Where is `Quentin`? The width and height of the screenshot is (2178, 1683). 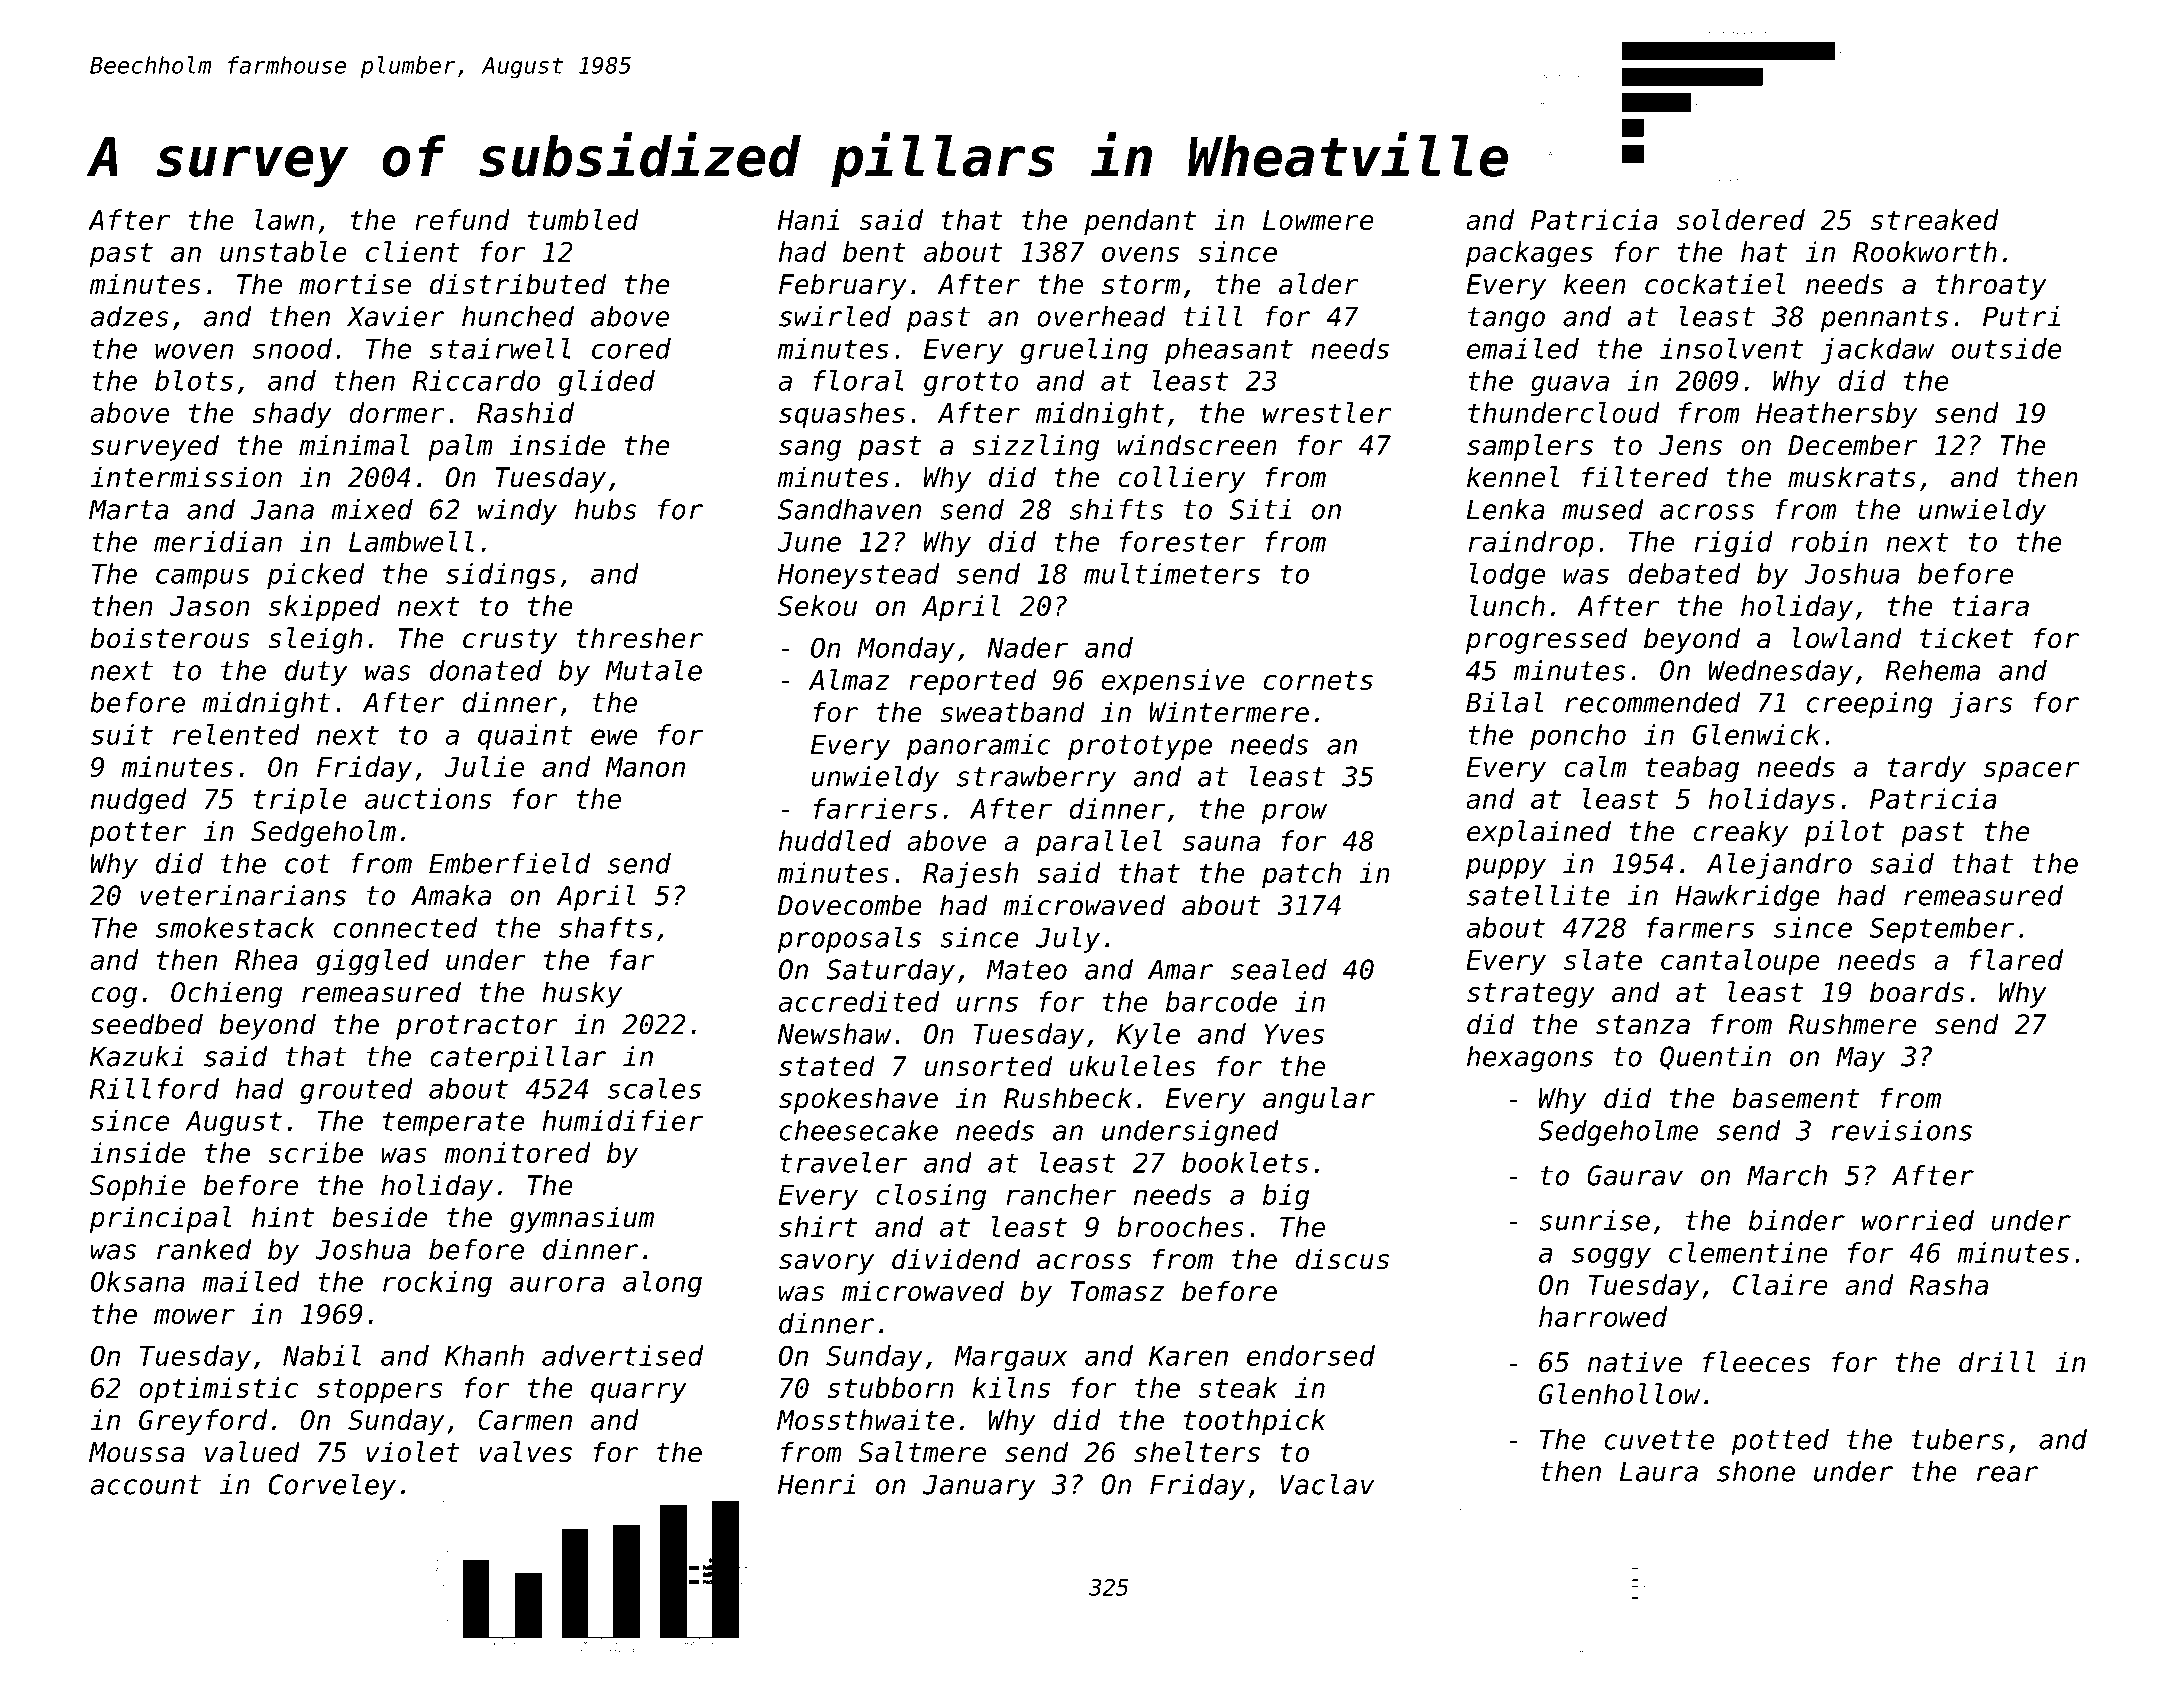
Quentin is located at coordinates (1715, 1058).
